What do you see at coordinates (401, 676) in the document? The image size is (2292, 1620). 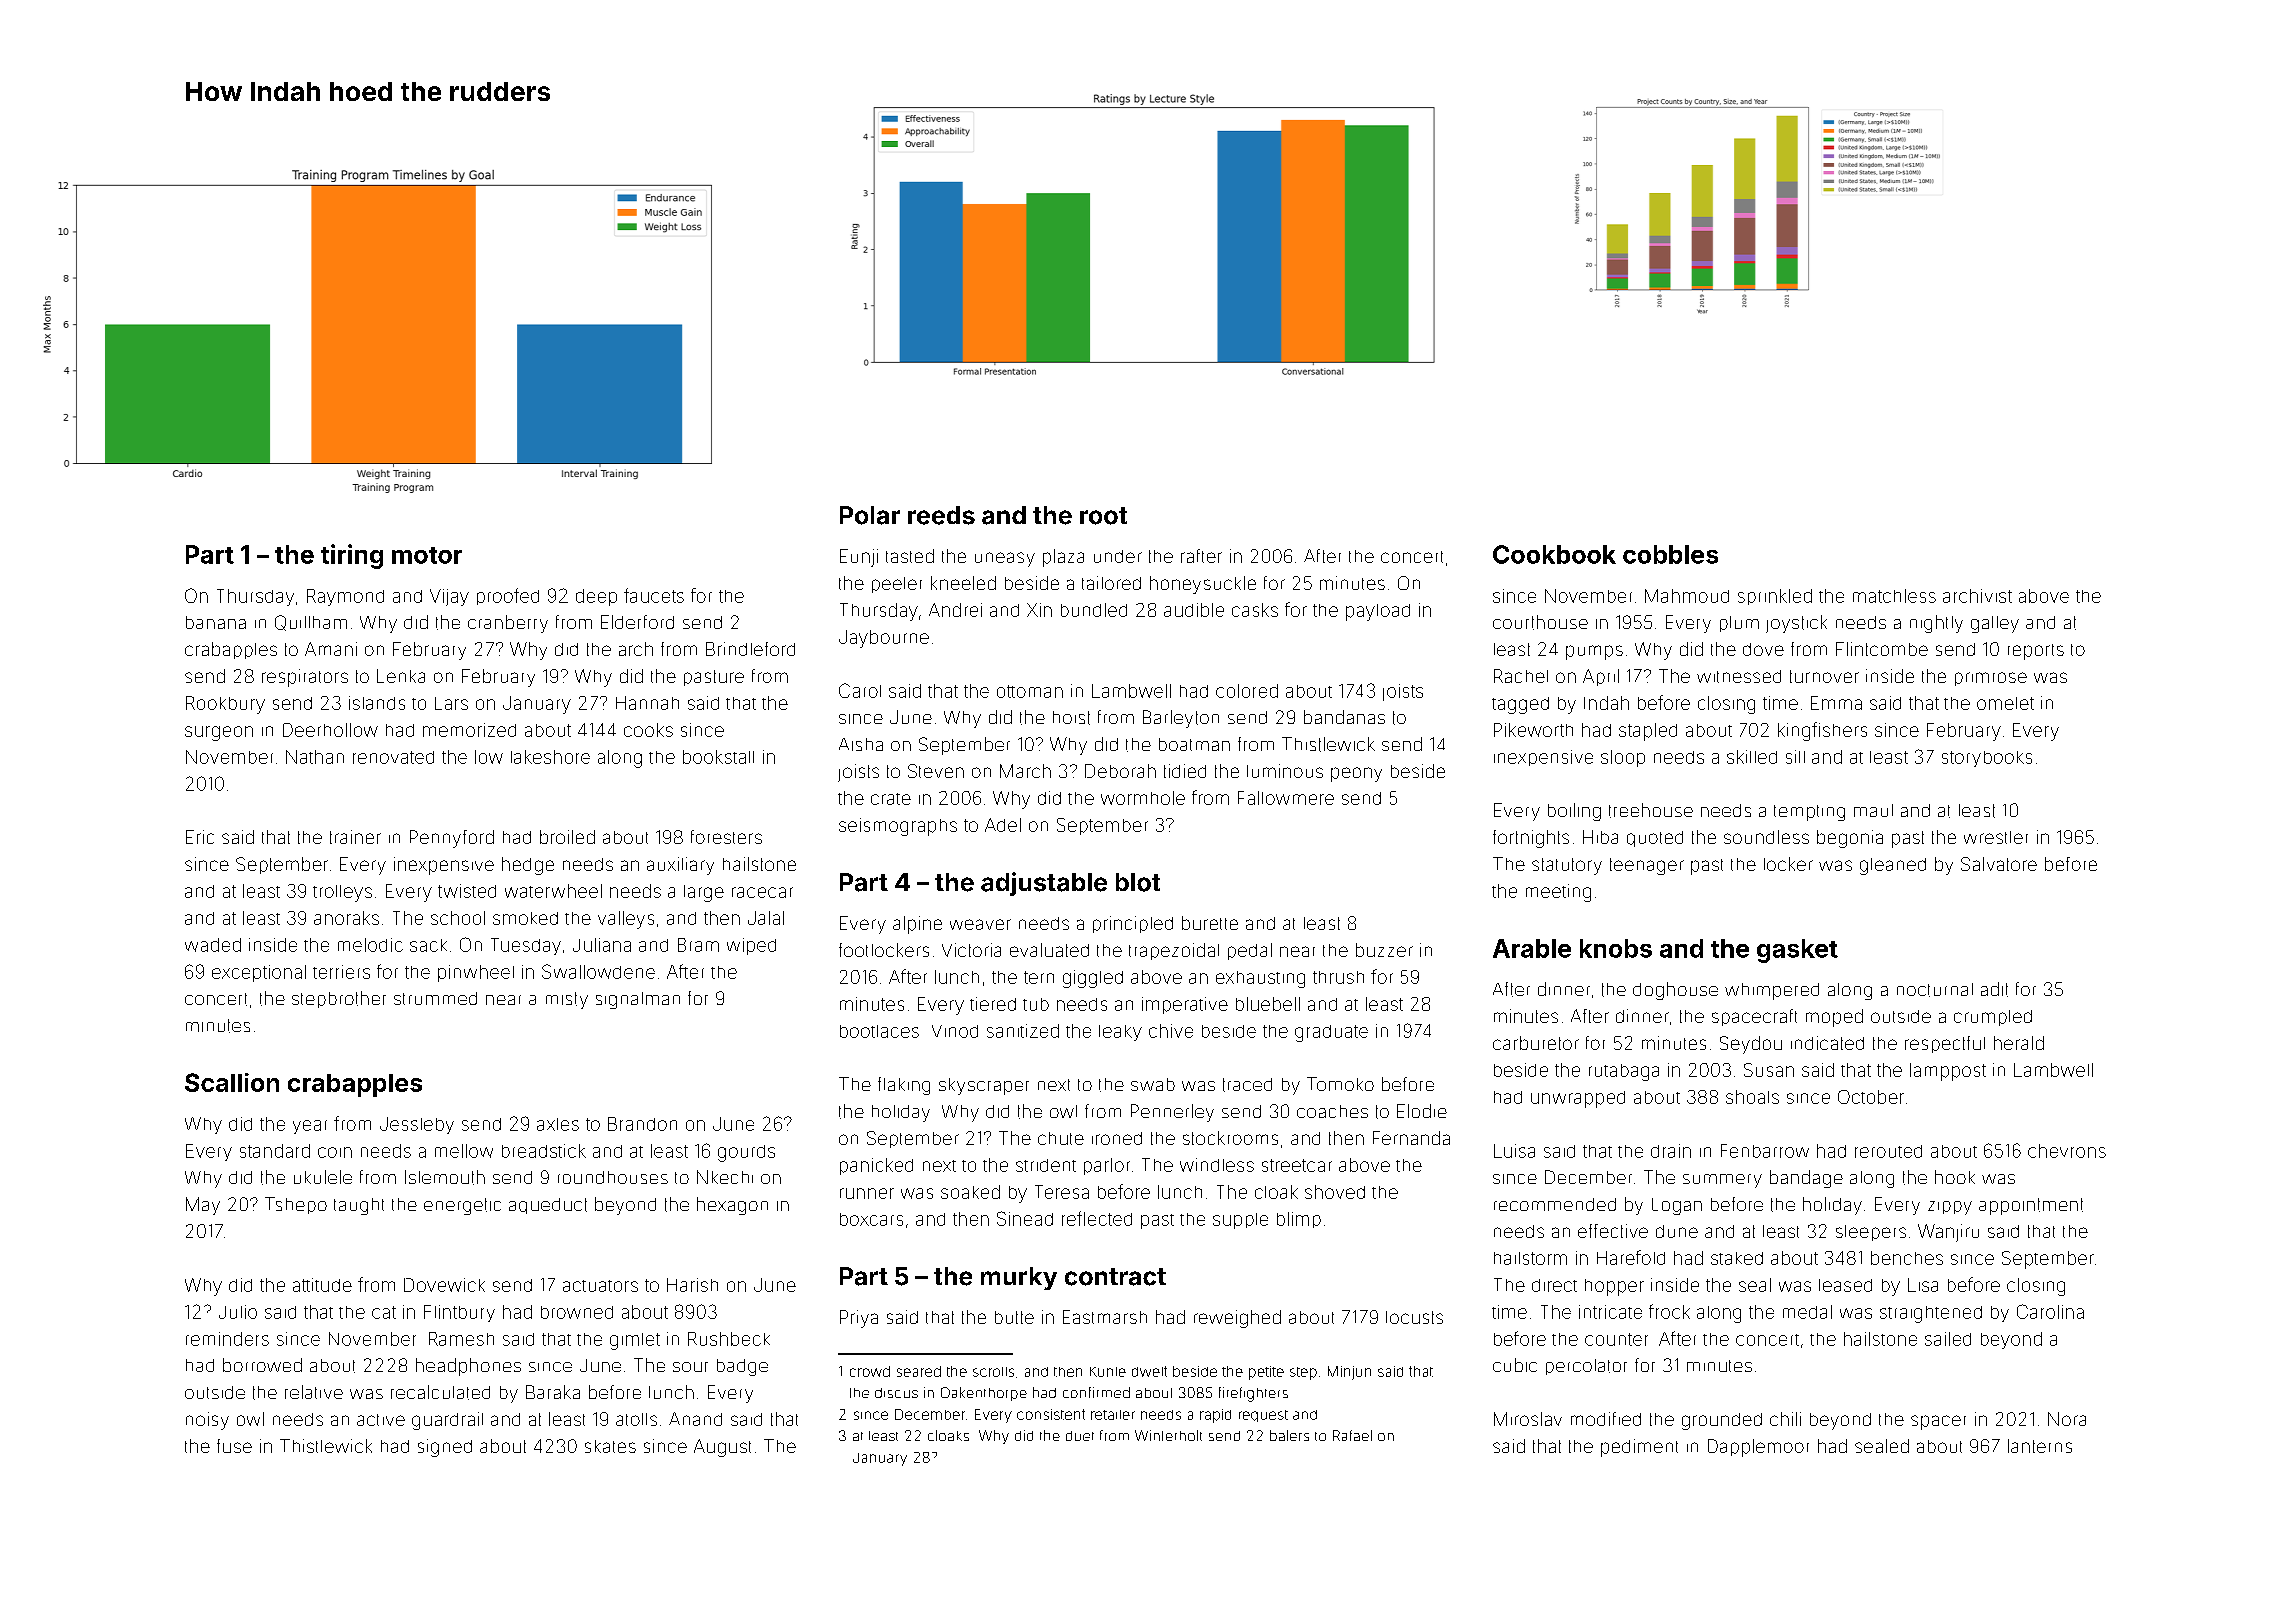 I see `Lenka` at bounding box center [401, 676].
